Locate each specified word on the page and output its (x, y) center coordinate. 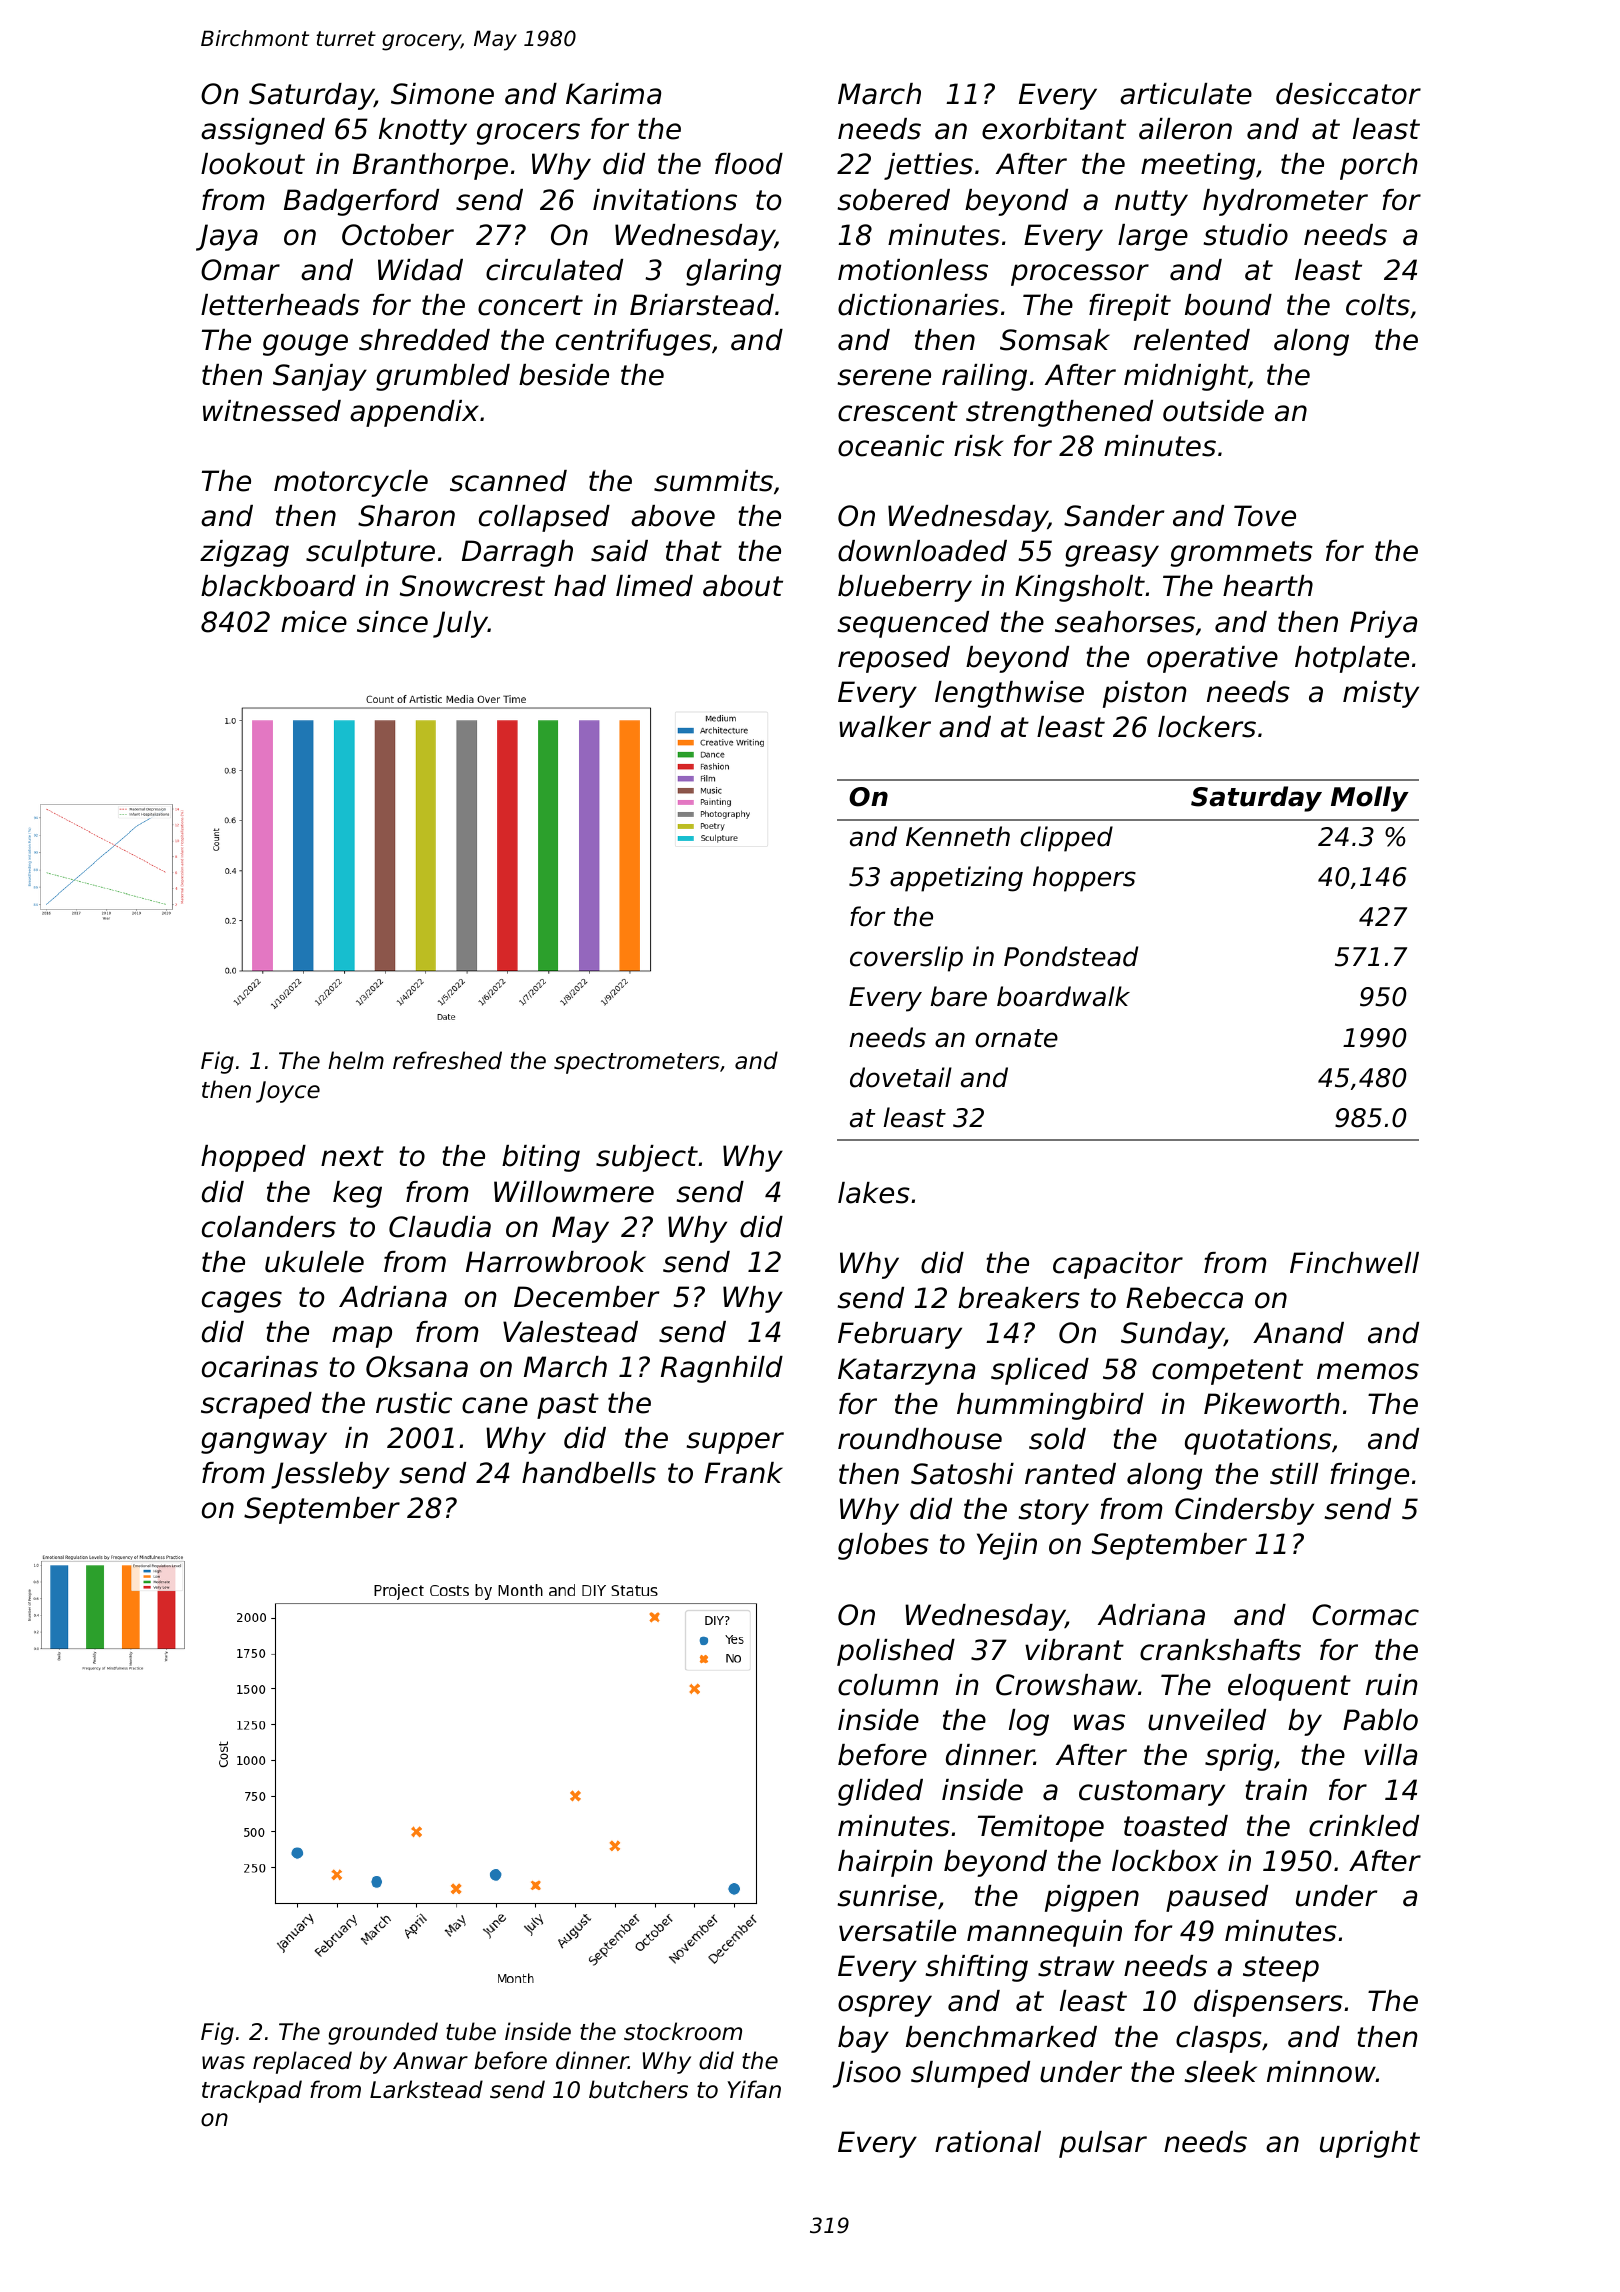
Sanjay (320, 377)
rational (988, 2142)
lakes (874, 1193)
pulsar (1103, 2144)
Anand (1298, 1333)
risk (978, 446)
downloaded (922, 551)
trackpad (252, 2091)
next (352, 1156)
